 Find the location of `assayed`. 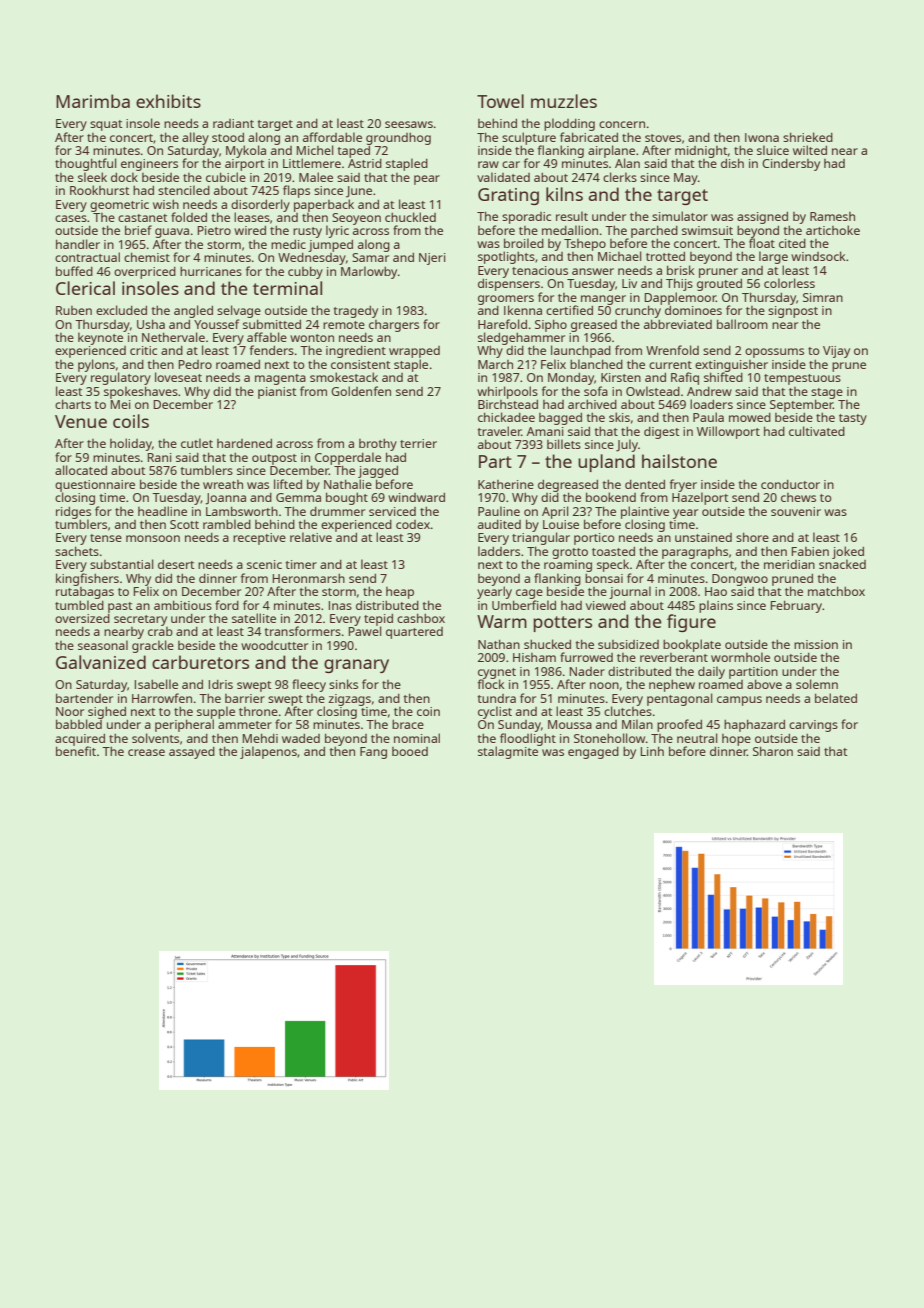

assayed is located at coordinates (192, 753).
